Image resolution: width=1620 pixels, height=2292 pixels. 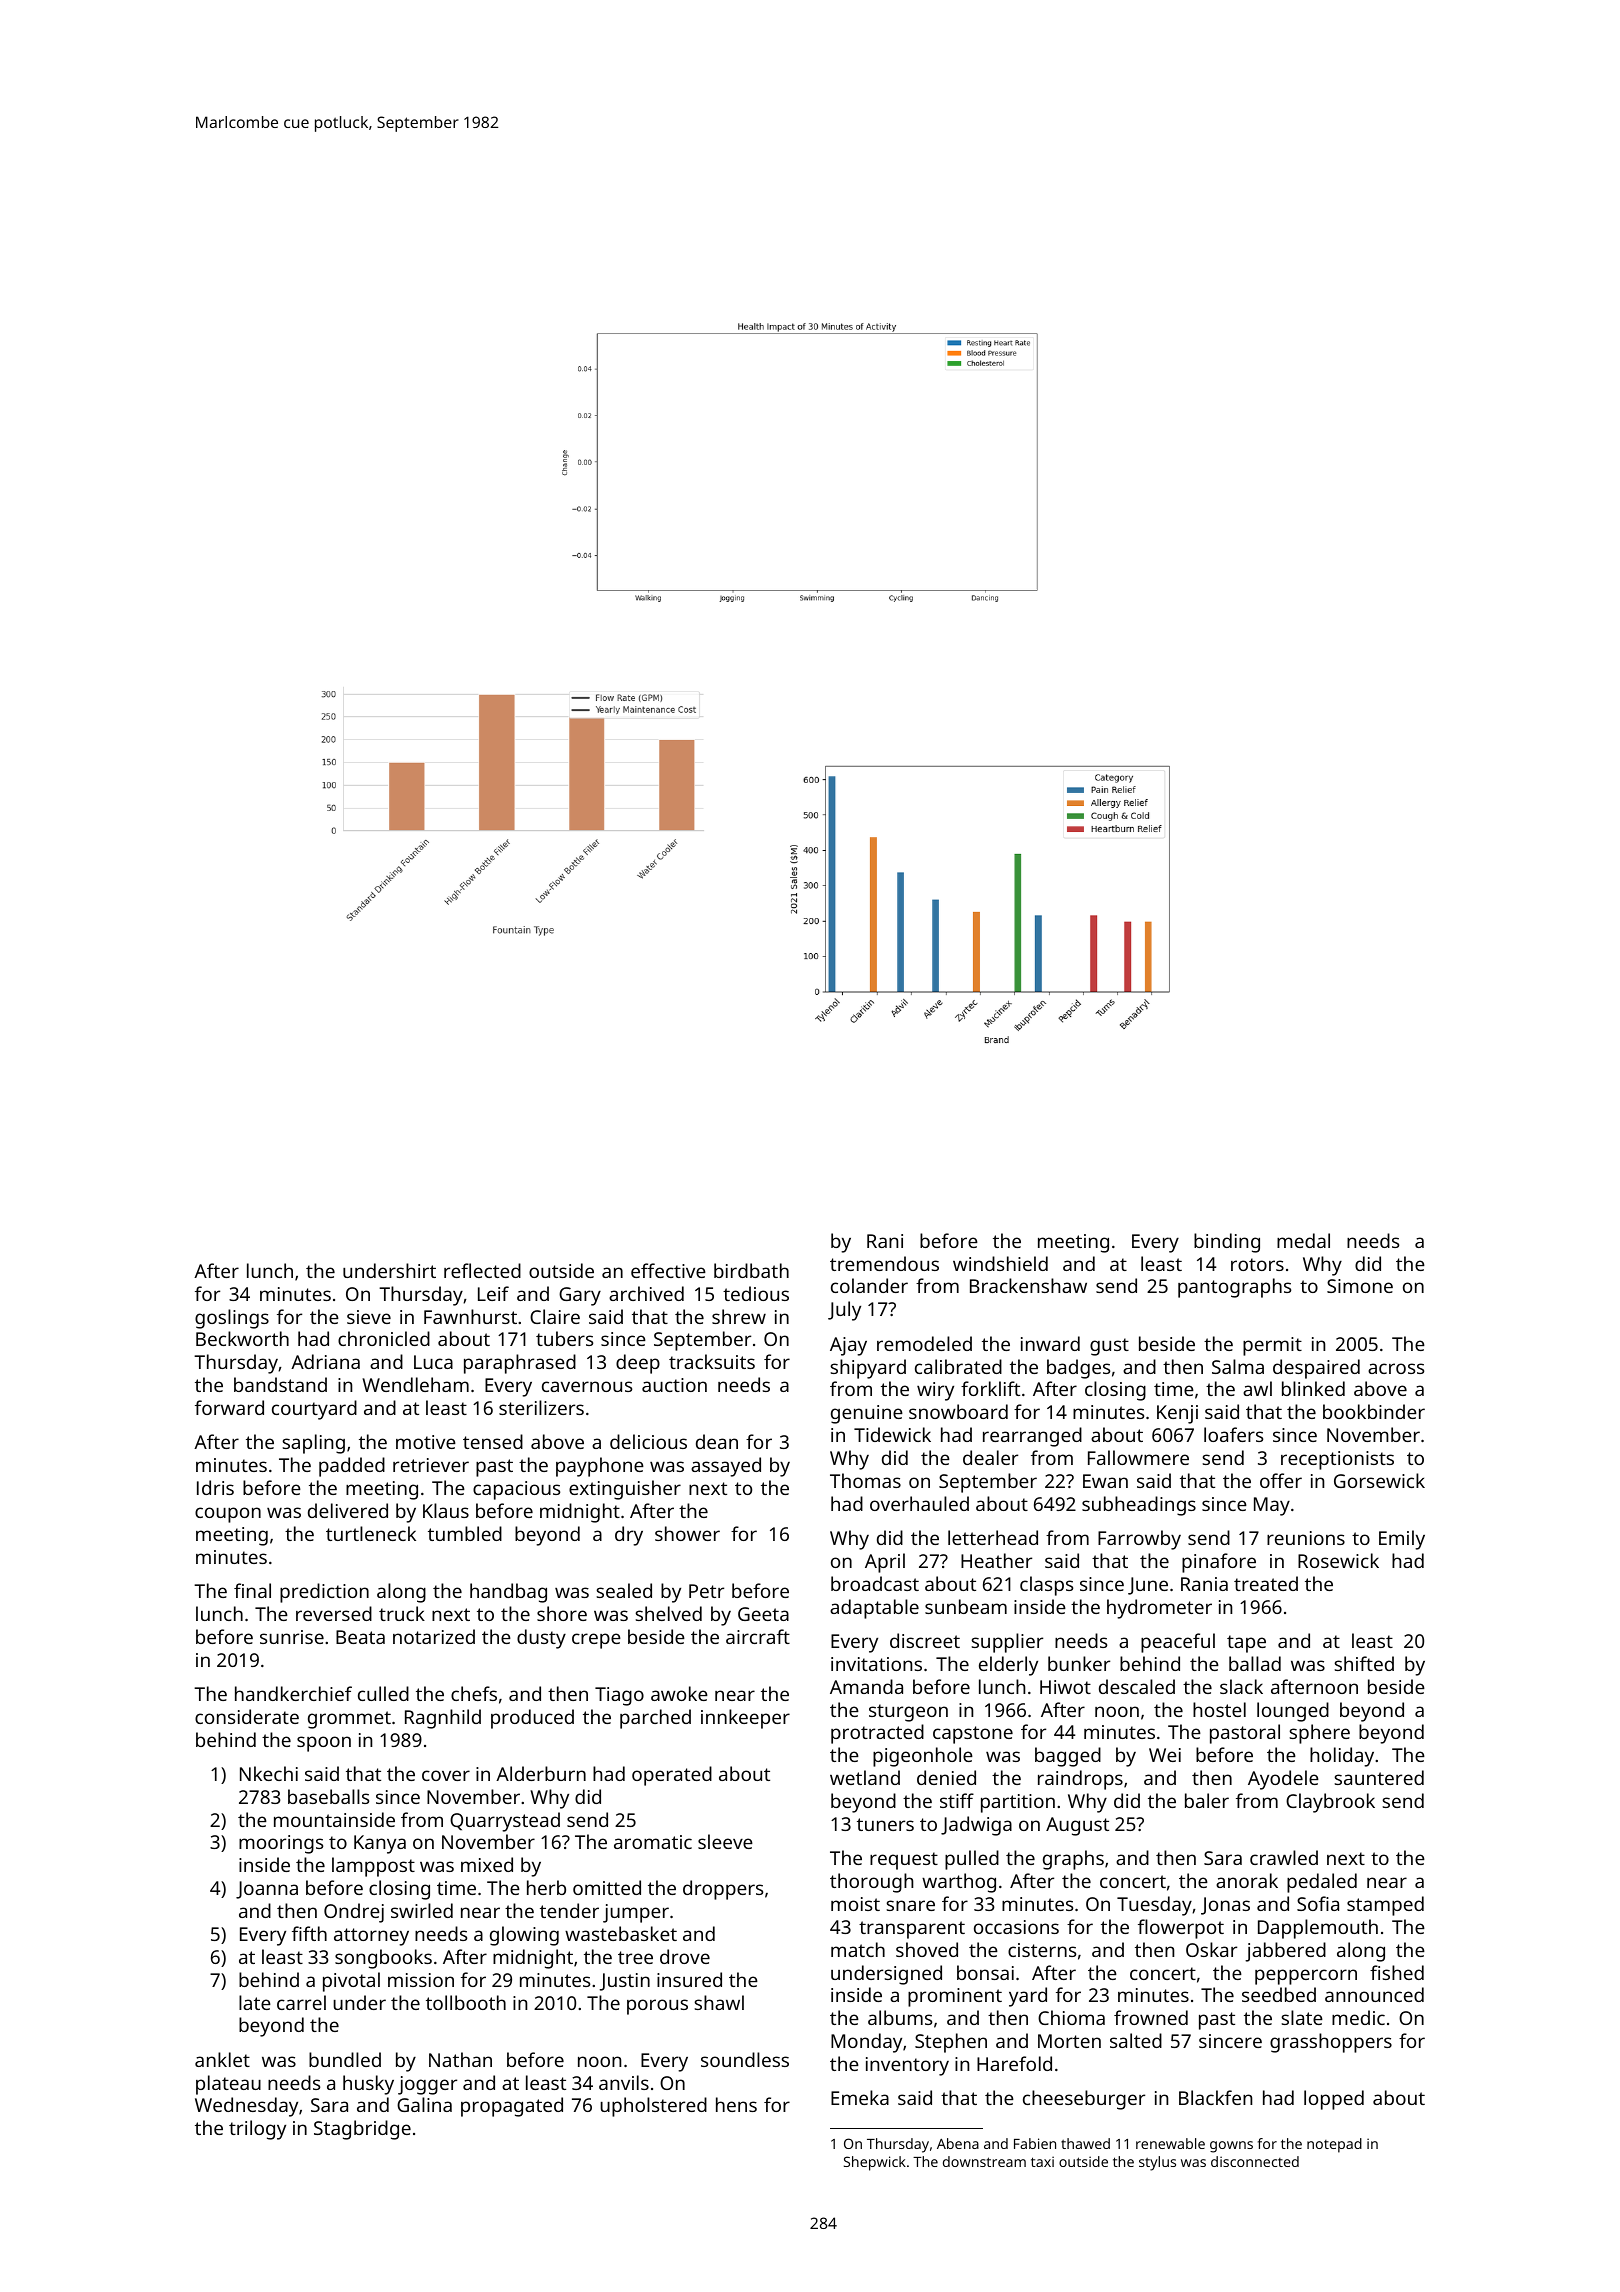 I want to click on fifth, so click(x=309, y=1933).
